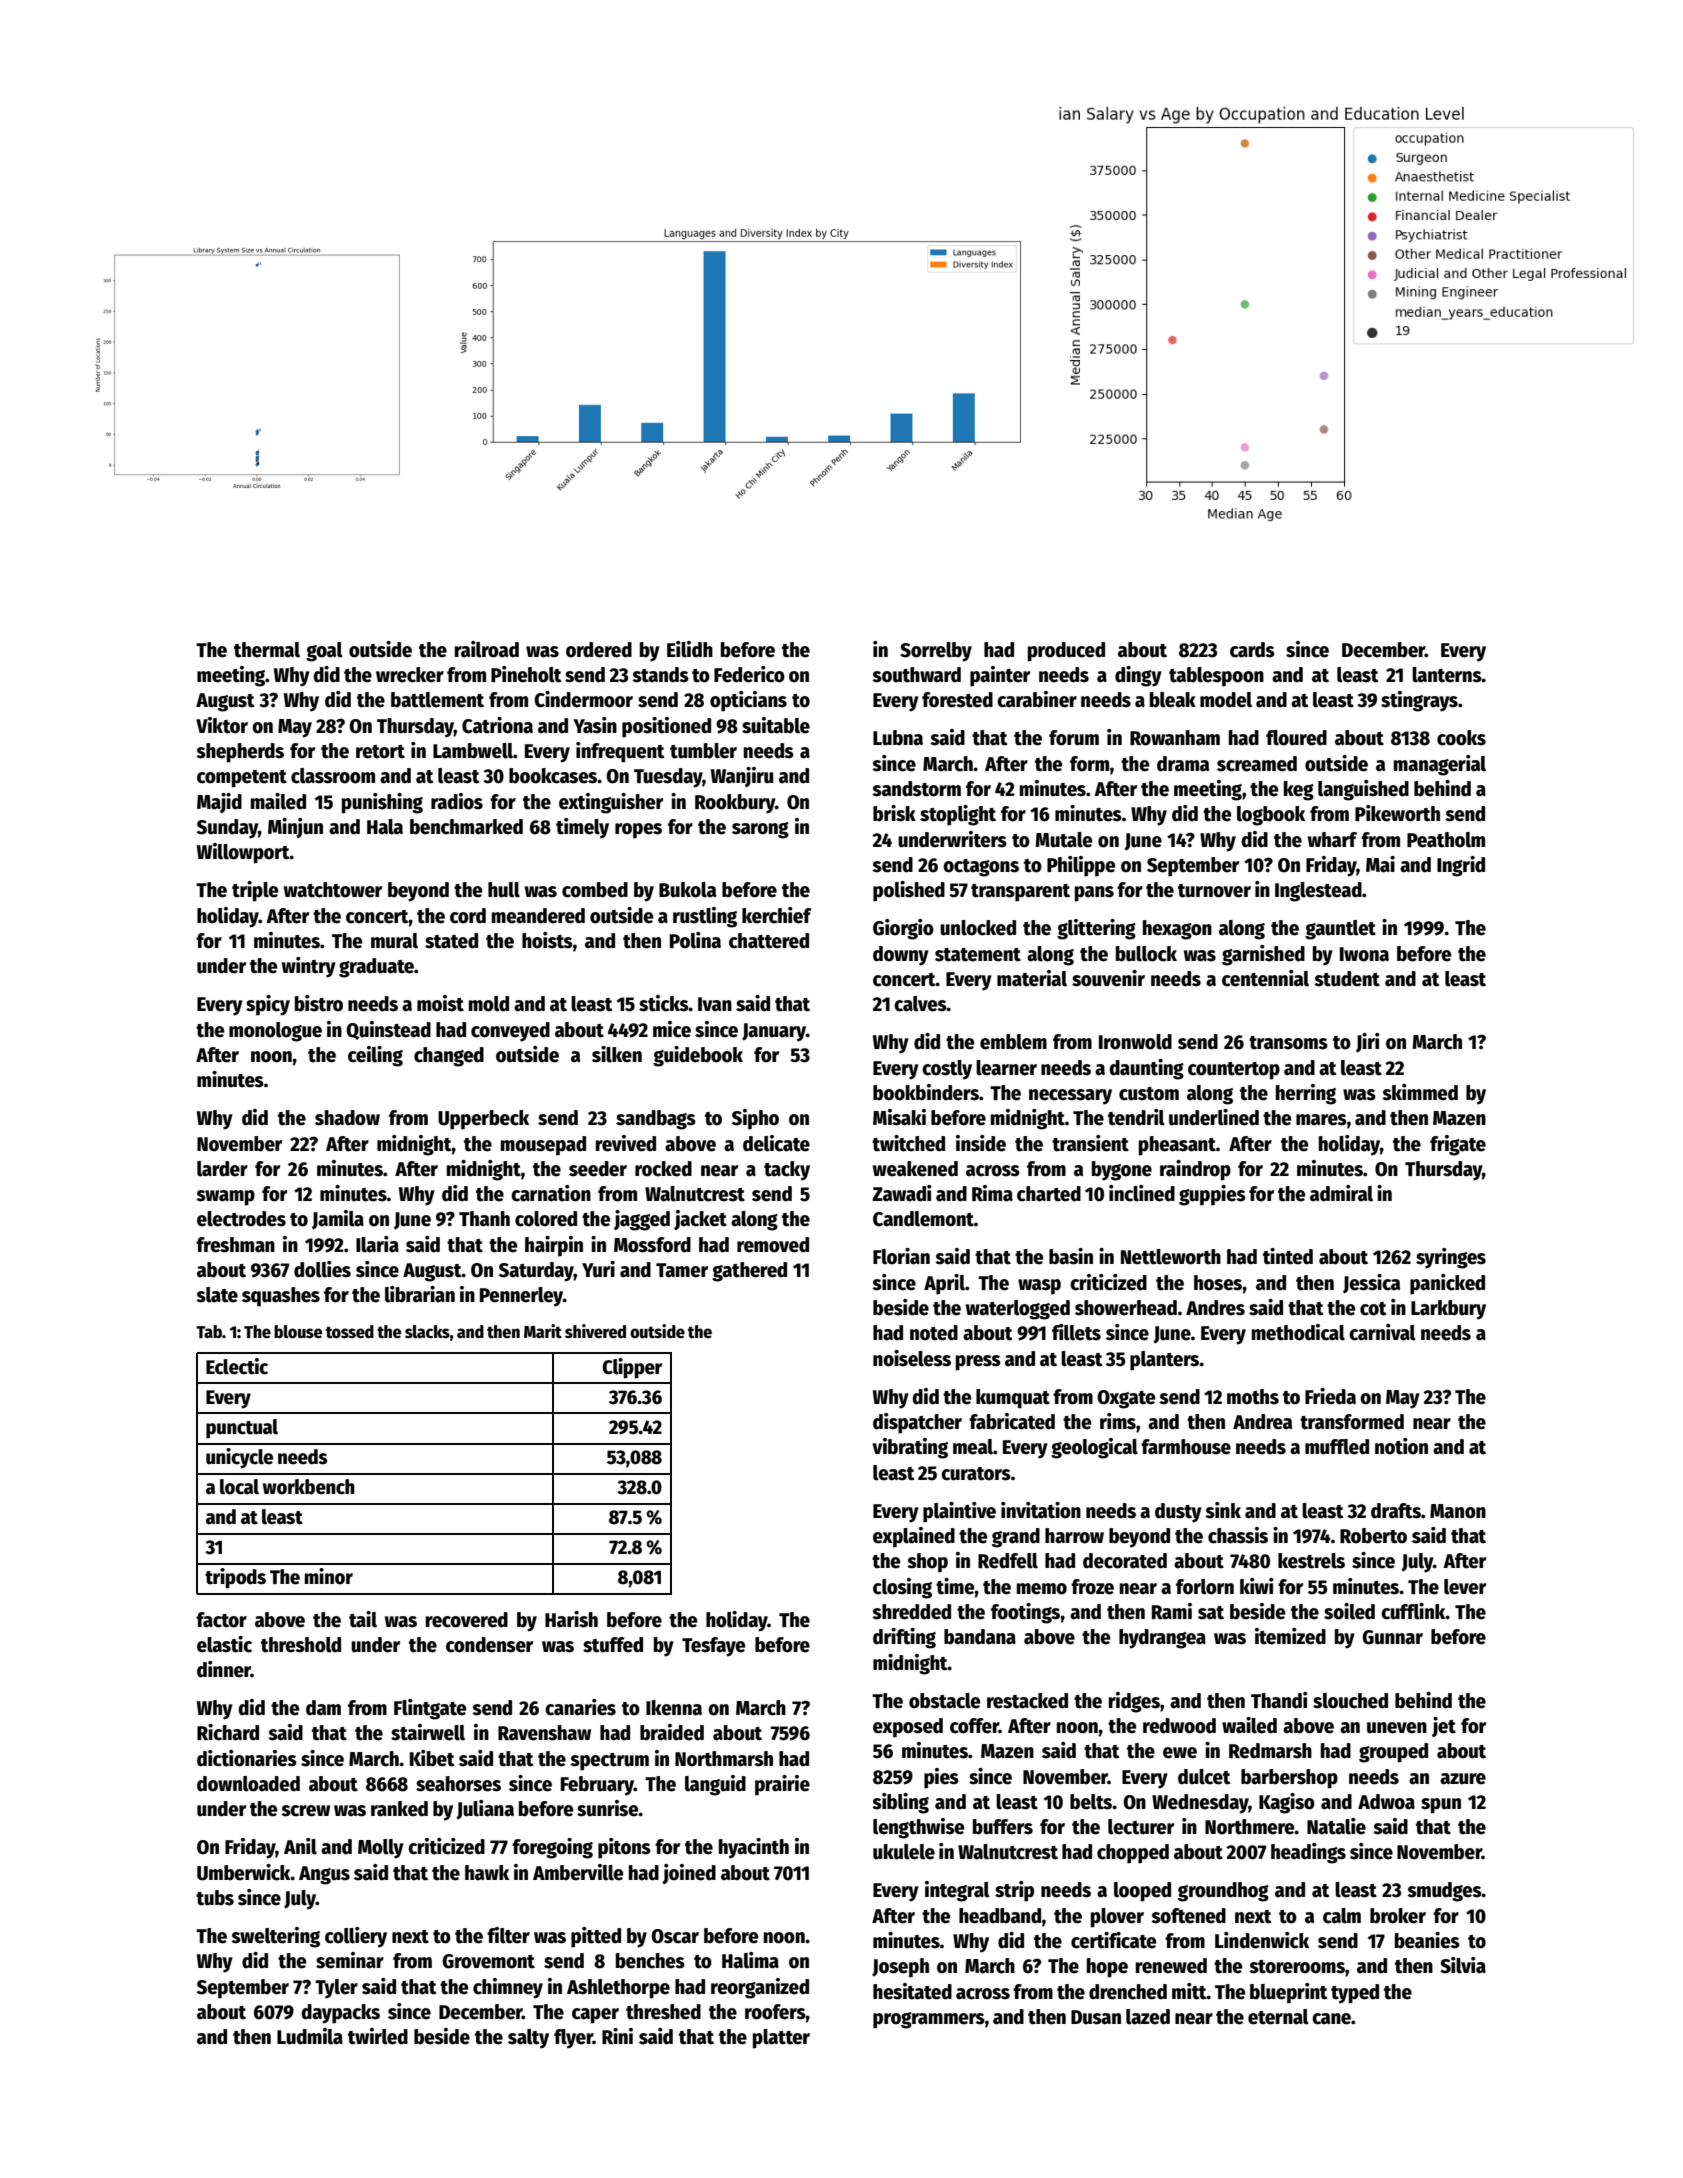 This page has width=1683, height=2178. What do you see at coordinates (690, 649) in the page?
I see `Eilidh` at bounding box center [690, 649].
